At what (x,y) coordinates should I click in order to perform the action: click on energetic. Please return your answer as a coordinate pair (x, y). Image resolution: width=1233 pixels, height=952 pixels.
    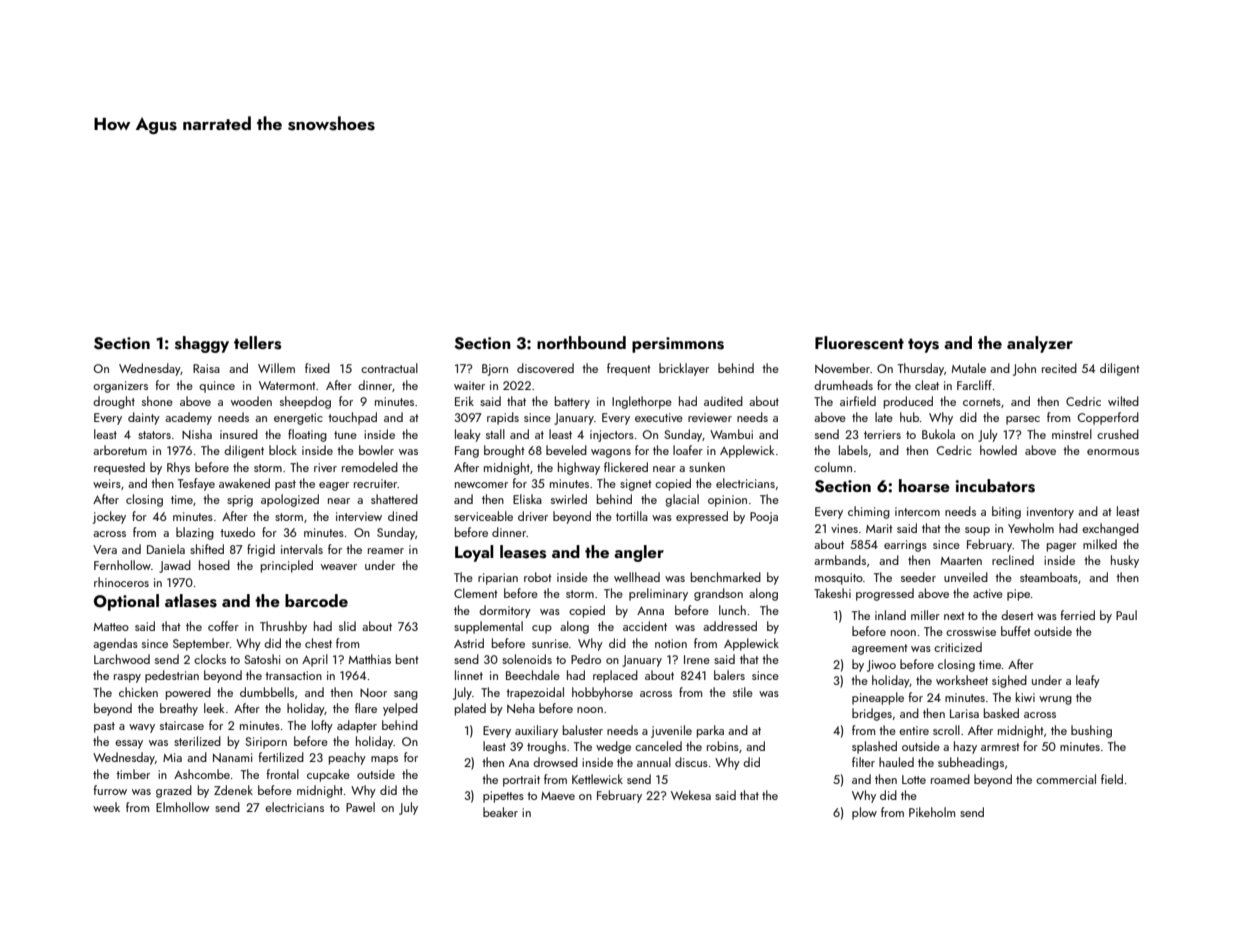
    Looking at the image, I should click on (298, 419).
